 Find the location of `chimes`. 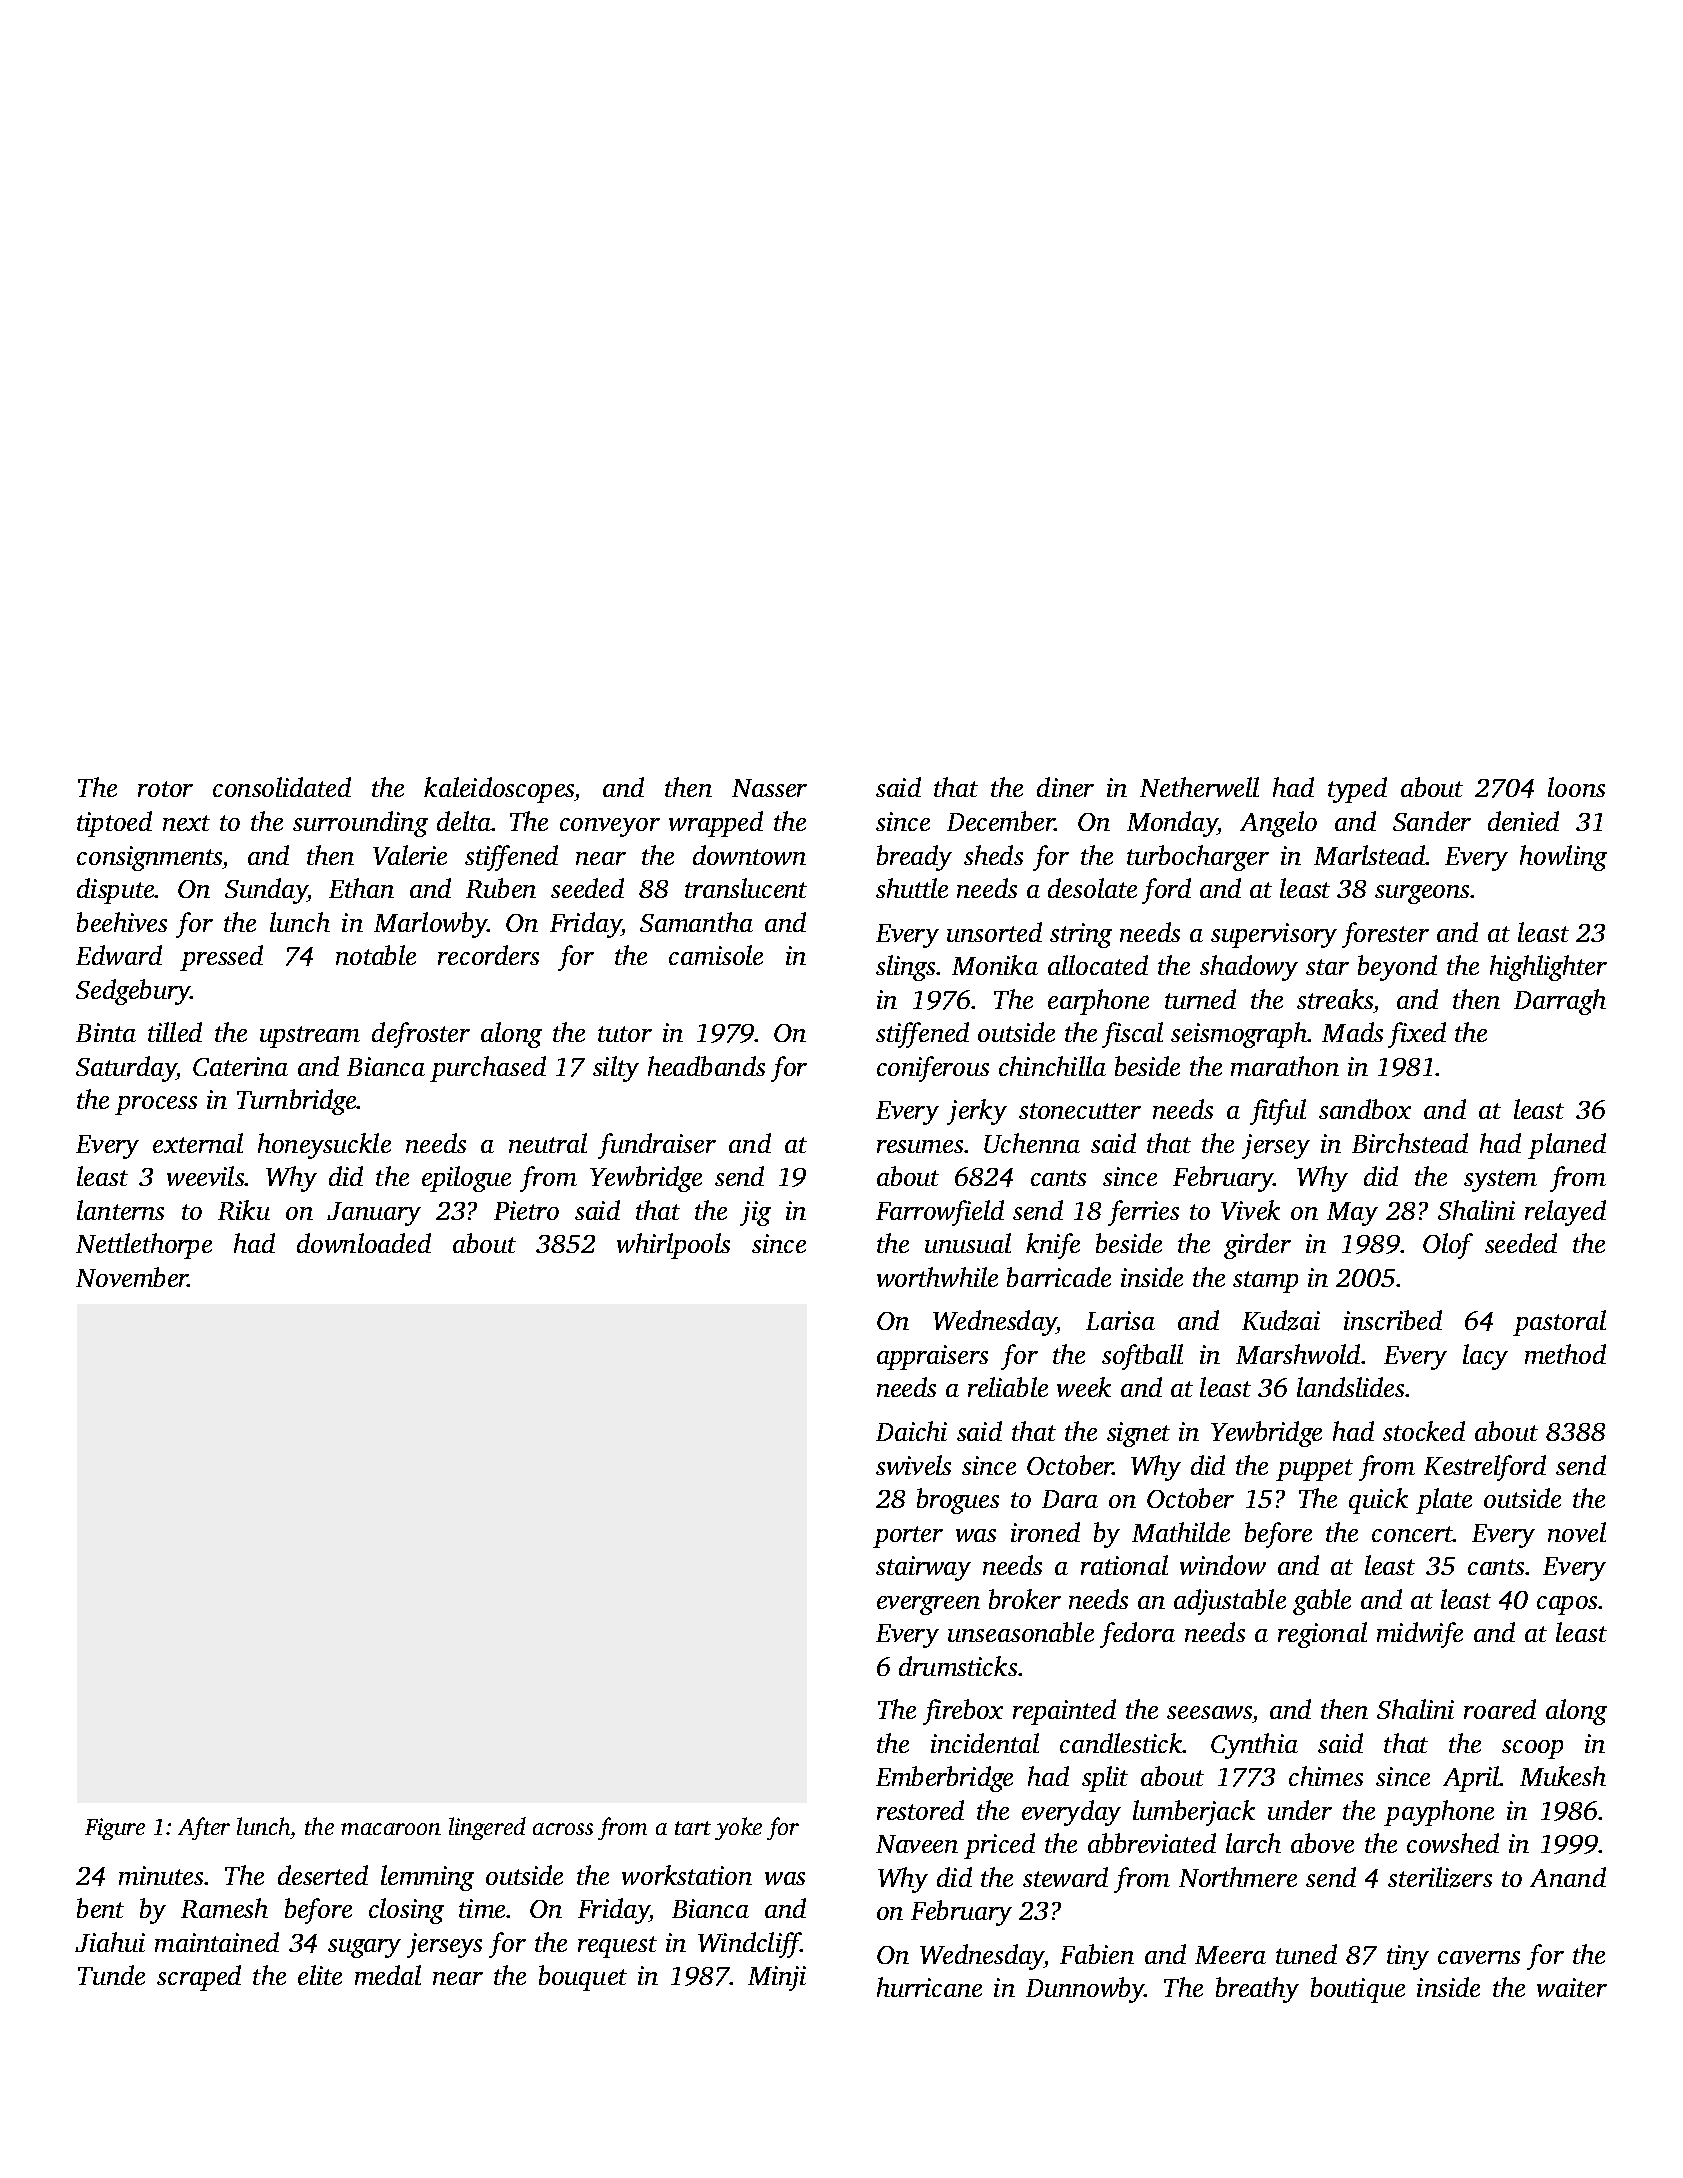

chimes is located at coordinates (1326, 1776).
